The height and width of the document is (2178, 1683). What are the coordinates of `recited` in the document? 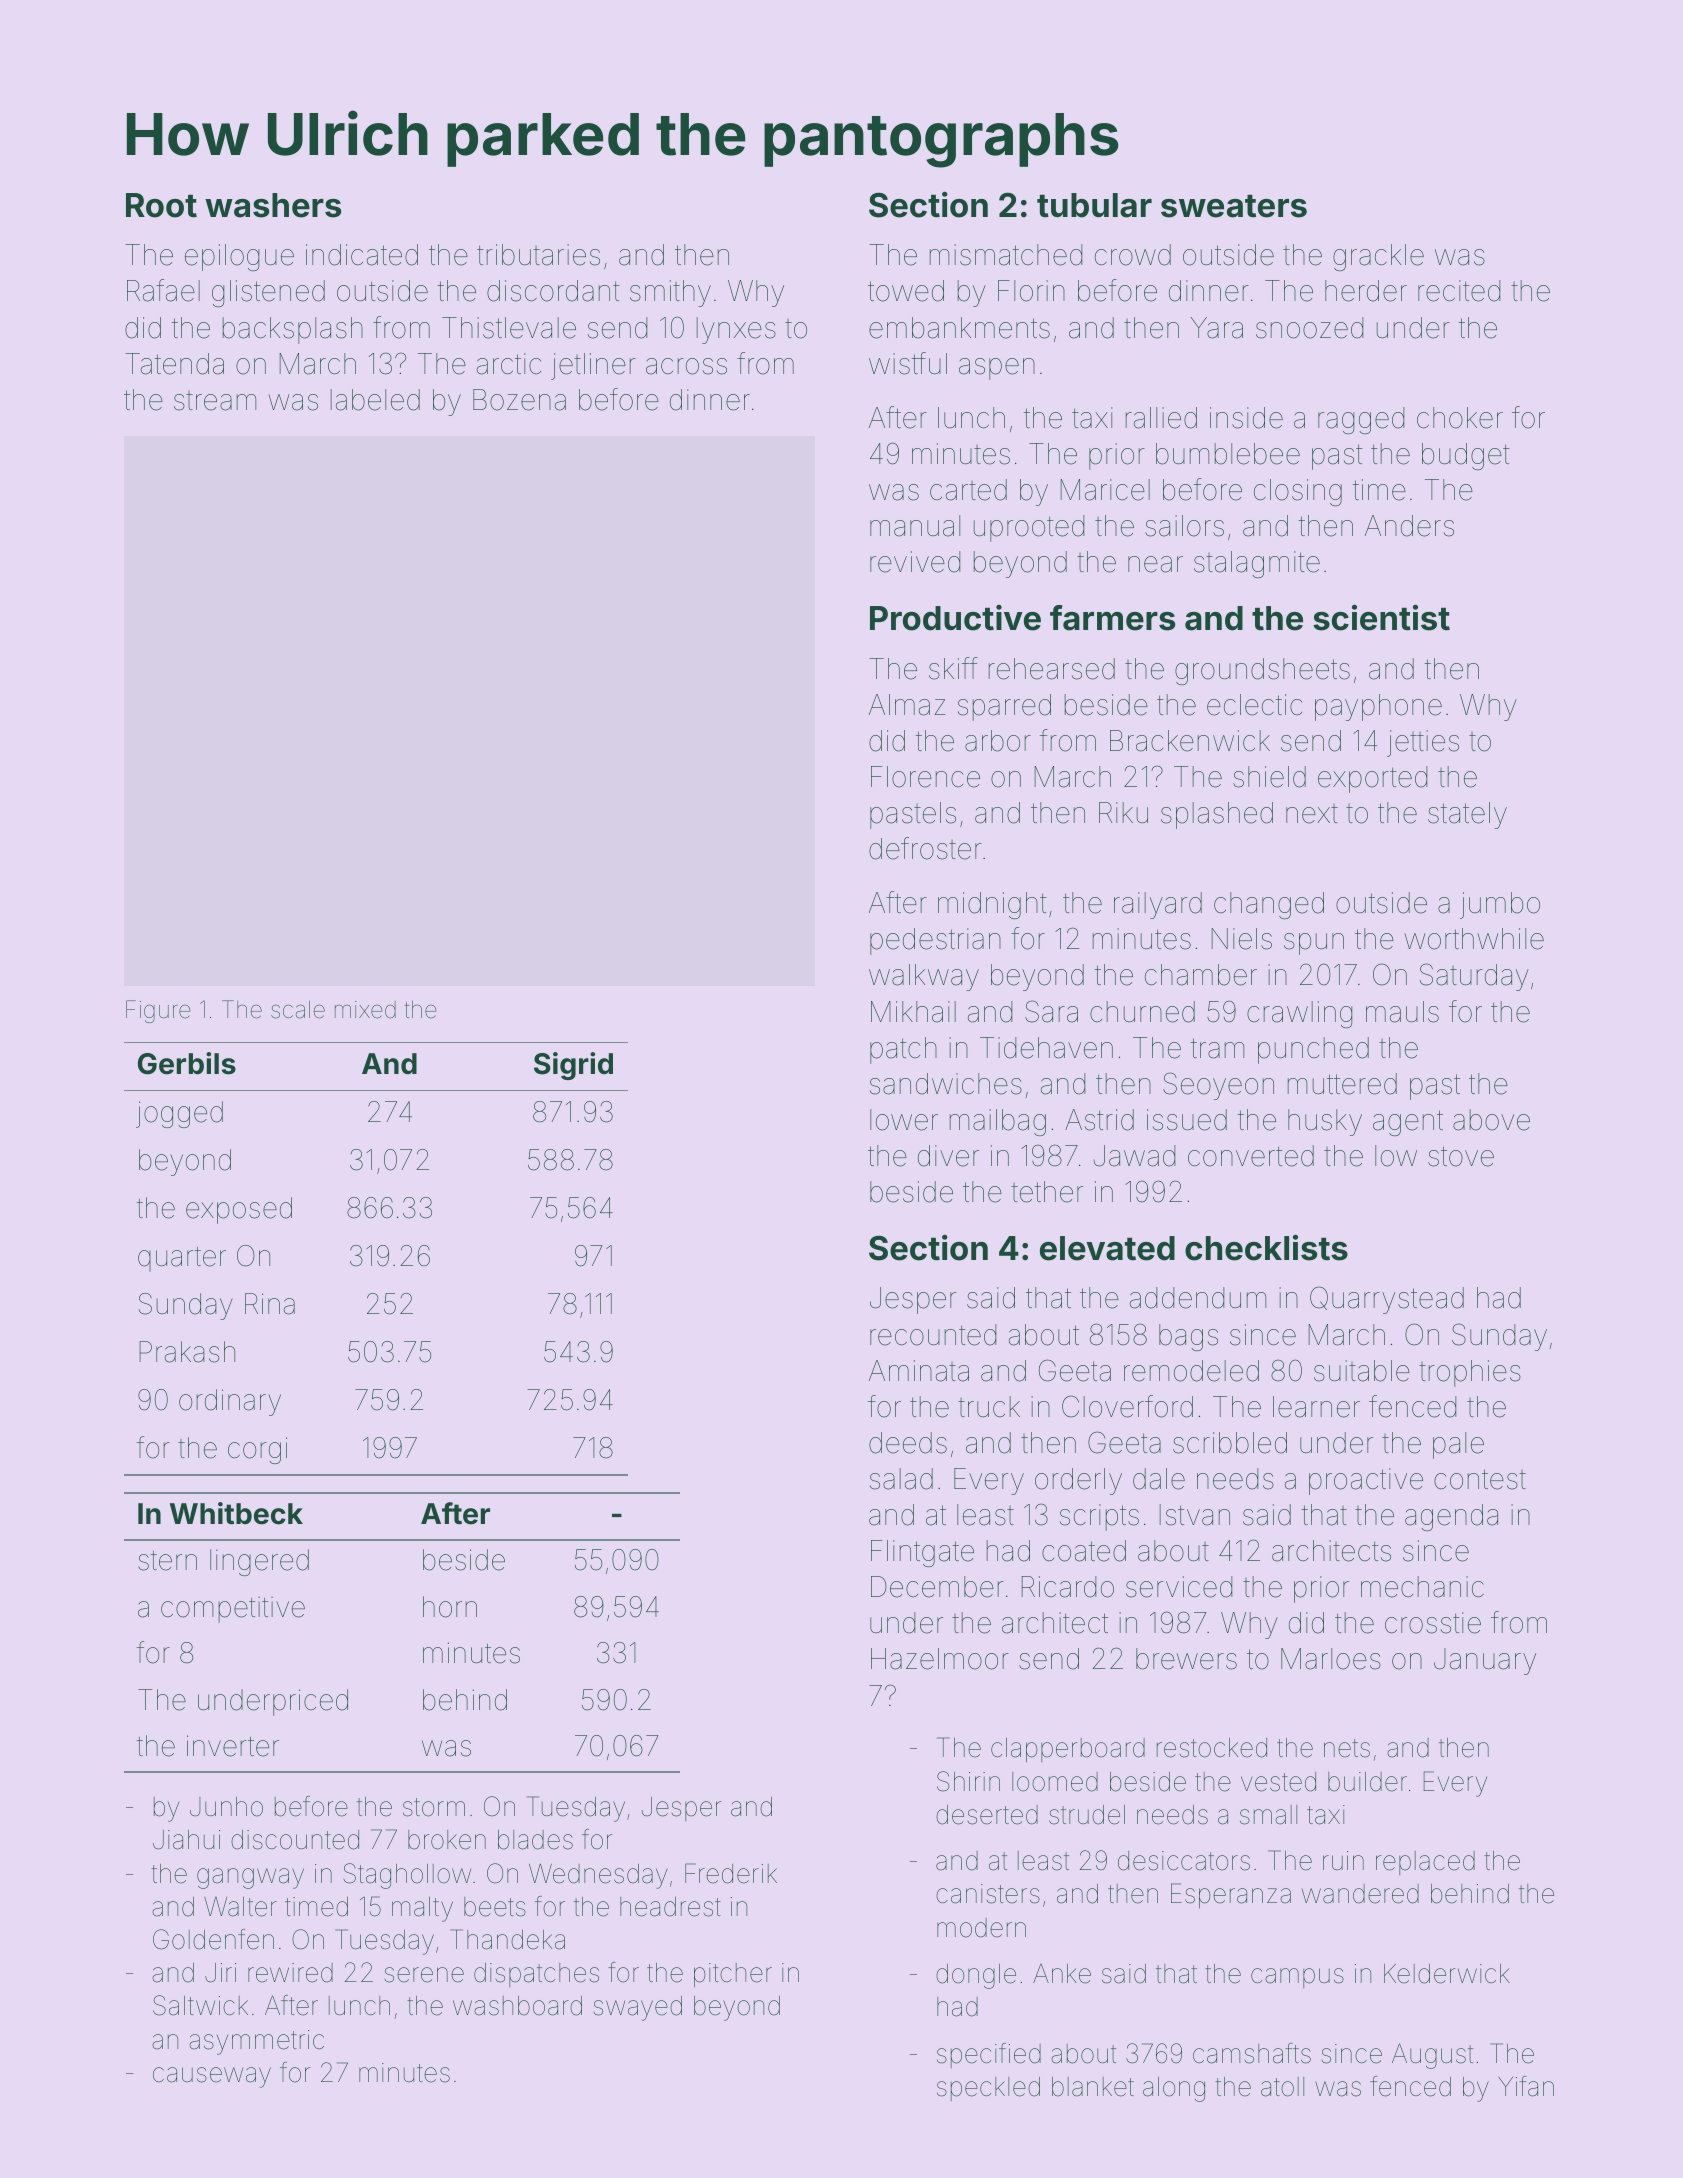 It's located at (1459, 291).
